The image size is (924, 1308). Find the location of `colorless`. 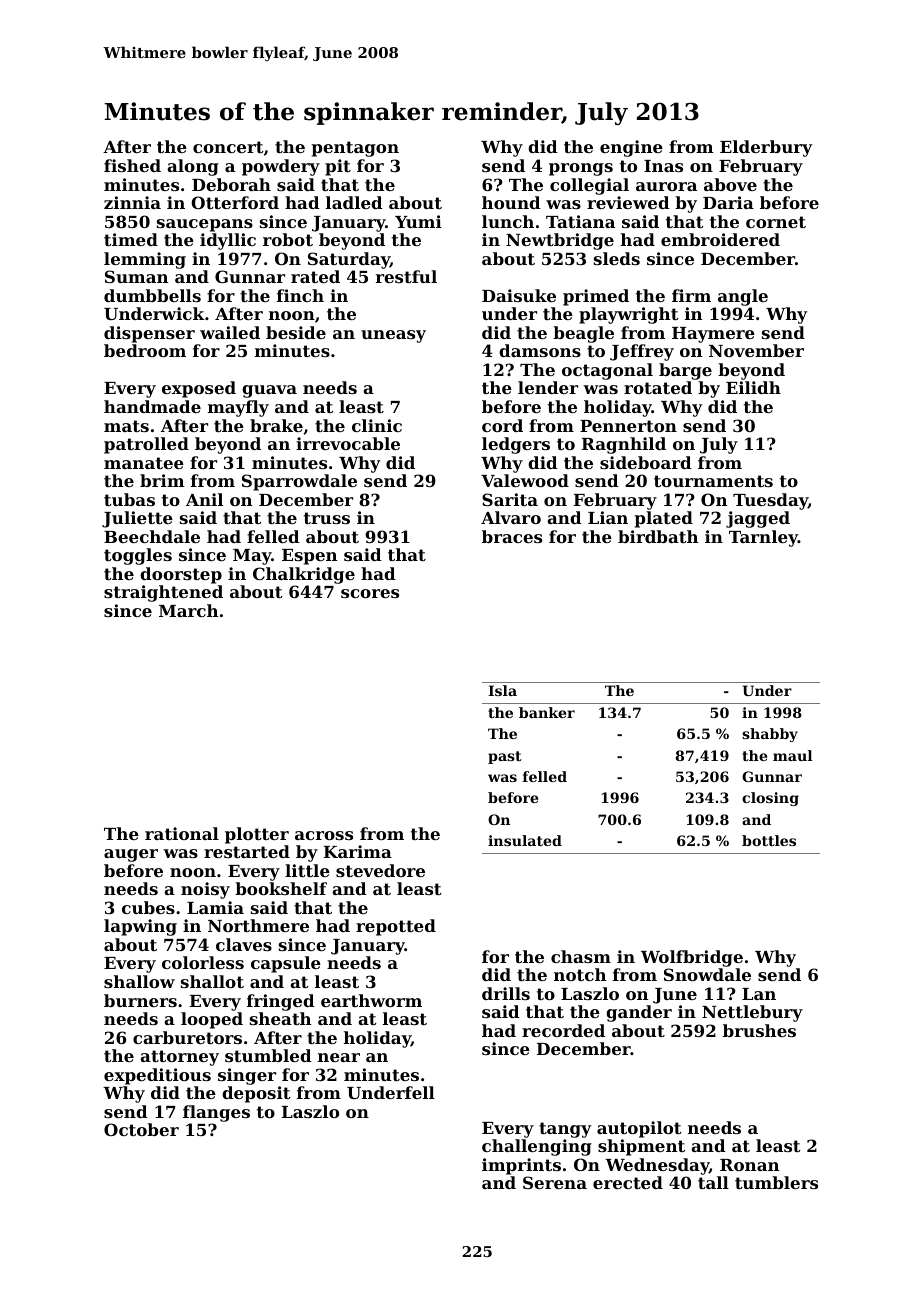

colorless is located at coordinates (203, 962).
